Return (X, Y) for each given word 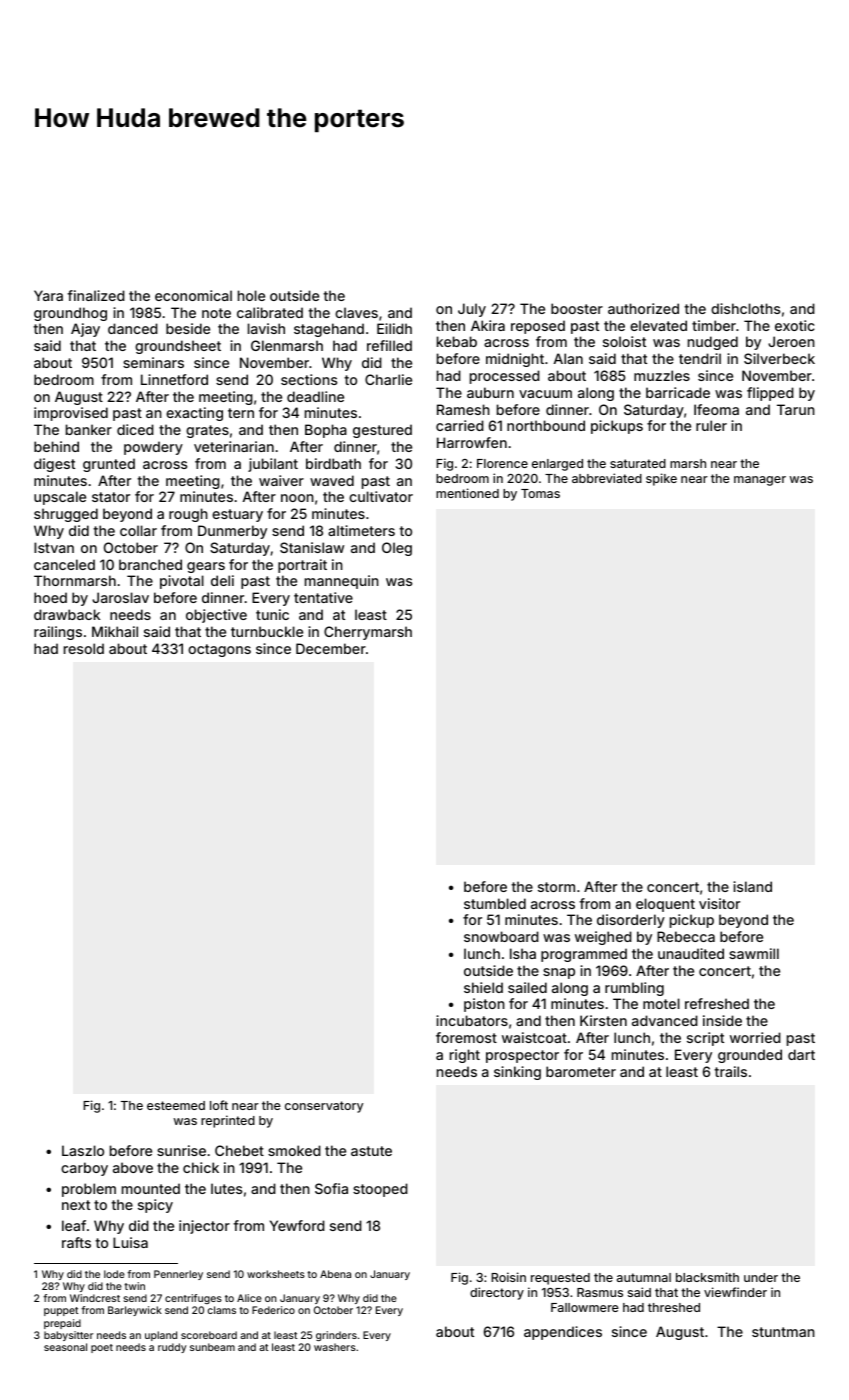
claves (356, 312)
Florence (502, 463)
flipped (770, 394)
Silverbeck (779, 358)
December (331, 648)
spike (661, 479)
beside (188, 328)
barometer (581, 1071)
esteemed (176, 1105)
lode (114, 1274)
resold (84, 648)
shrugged (66, 515)
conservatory (324, 1107)
